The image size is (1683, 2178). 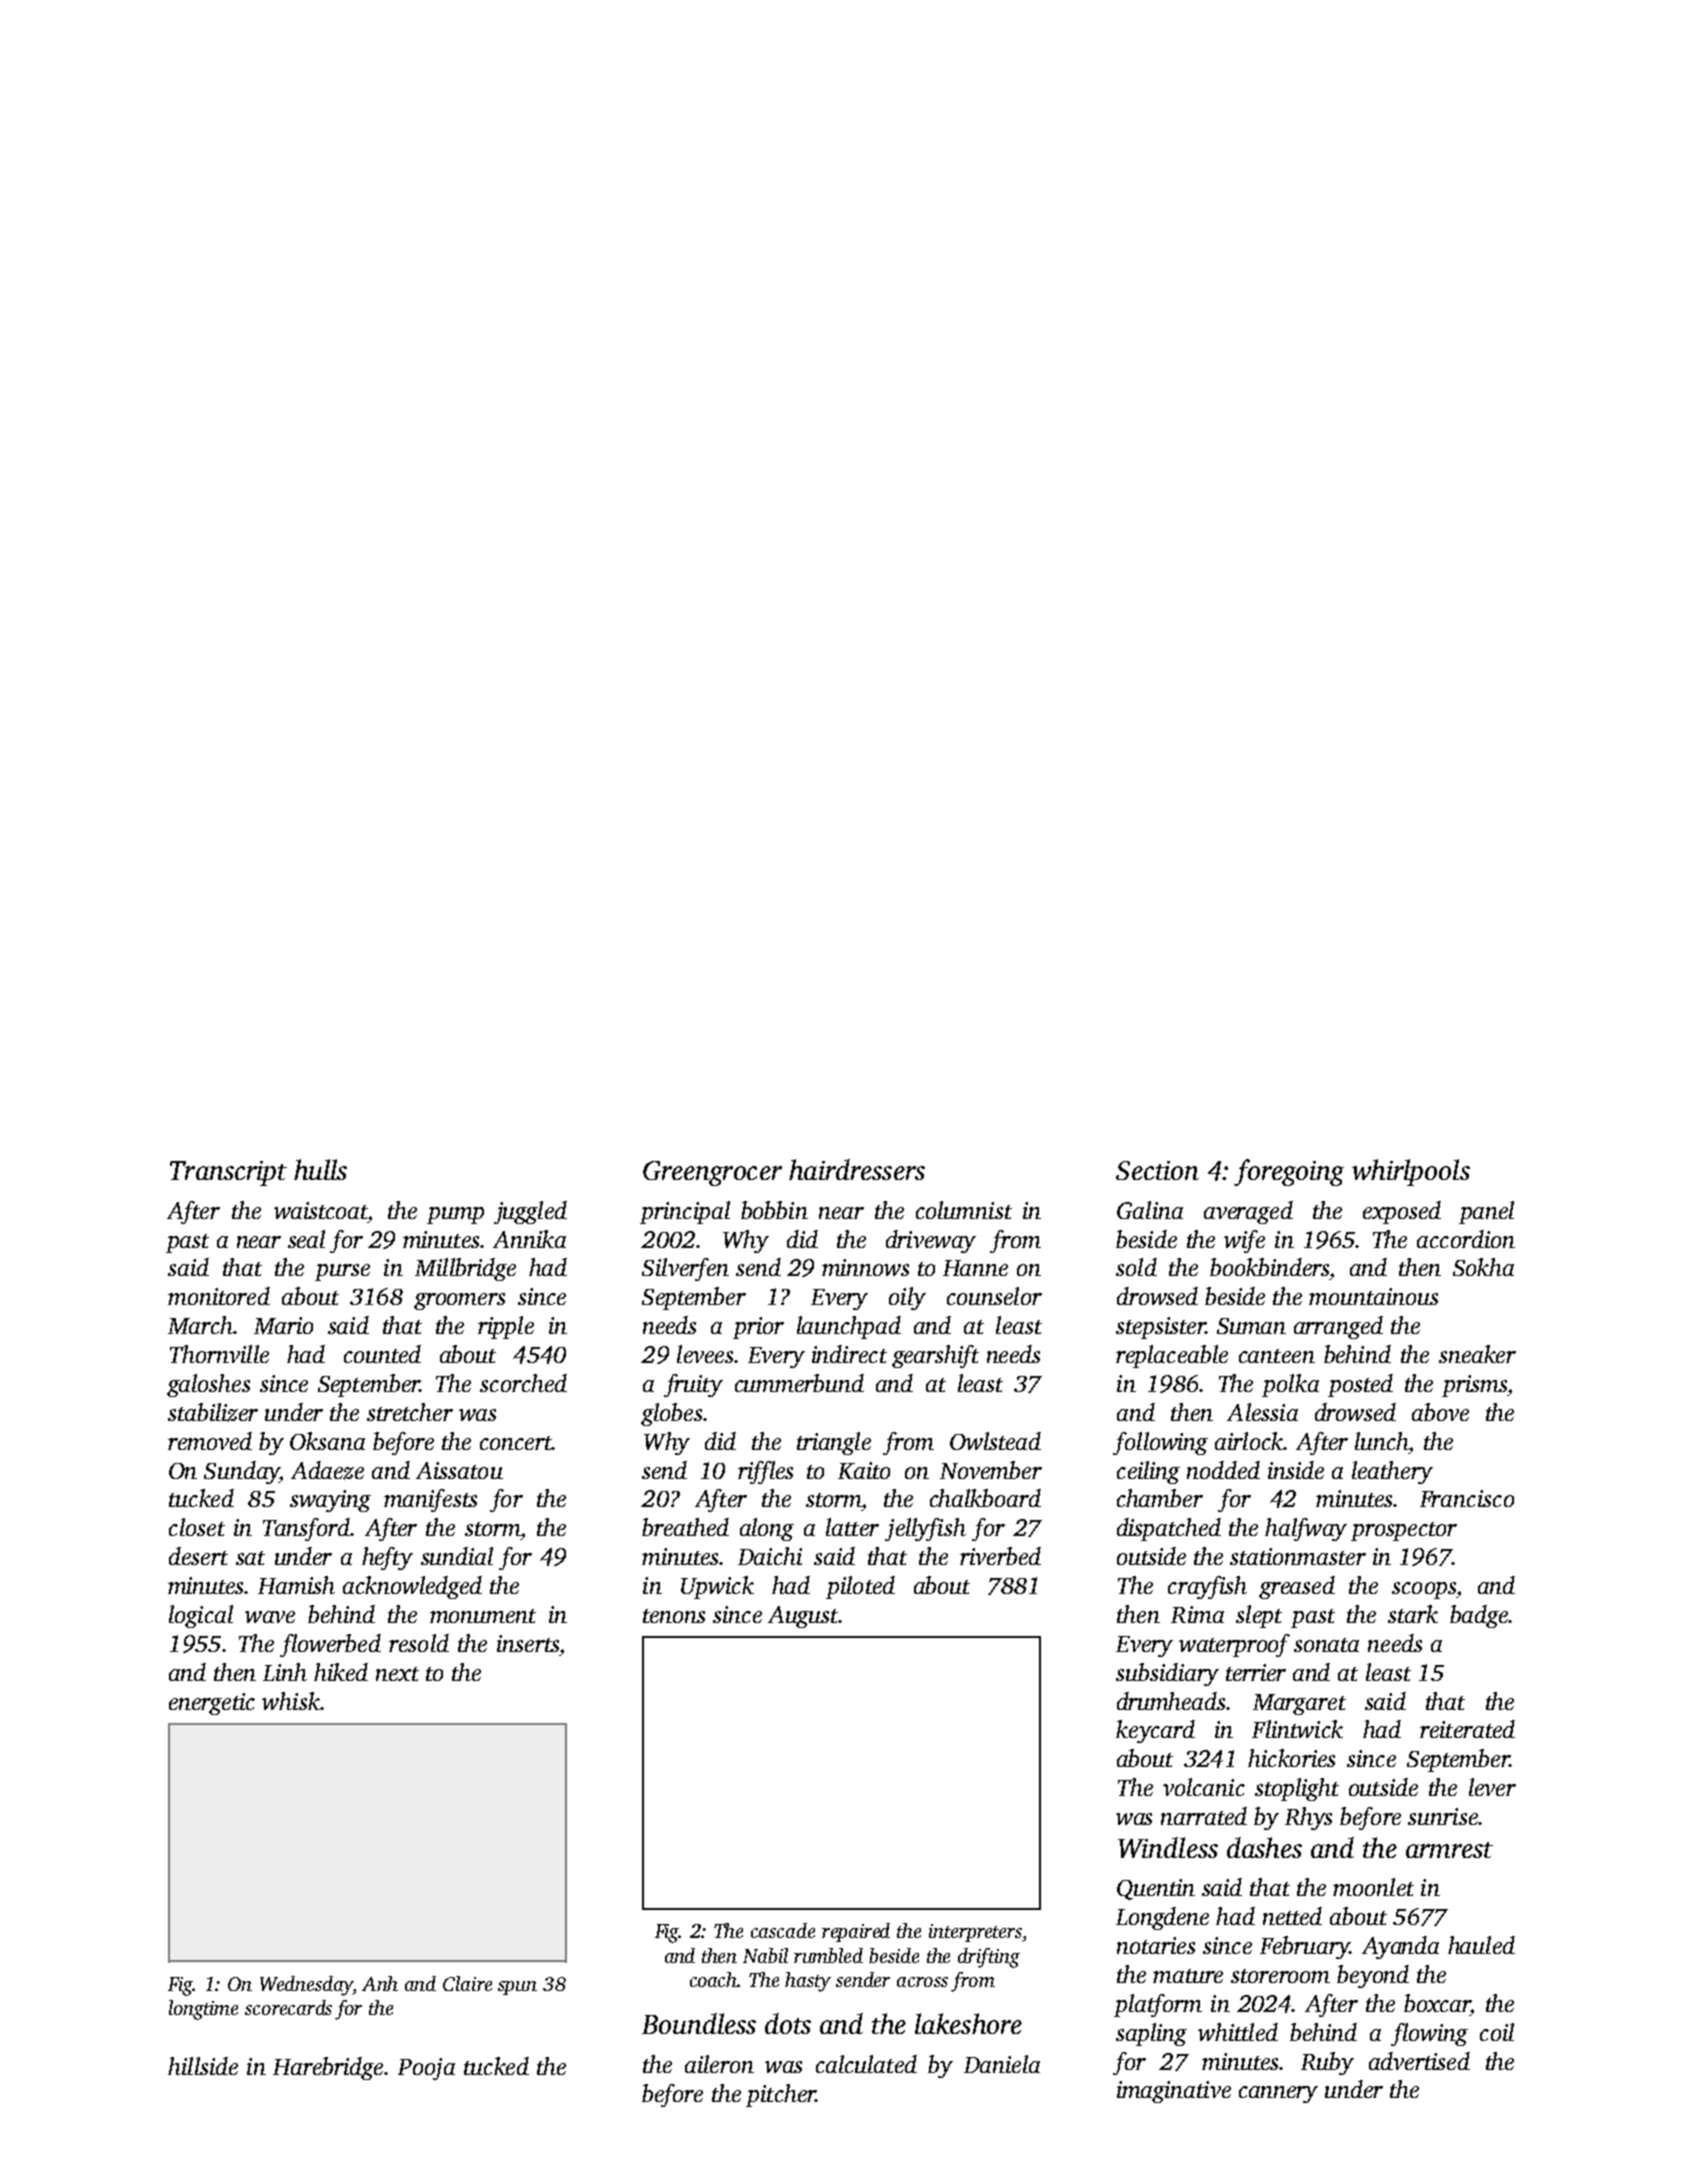 I want to click on Linh, so click(x=285, y=1672).
